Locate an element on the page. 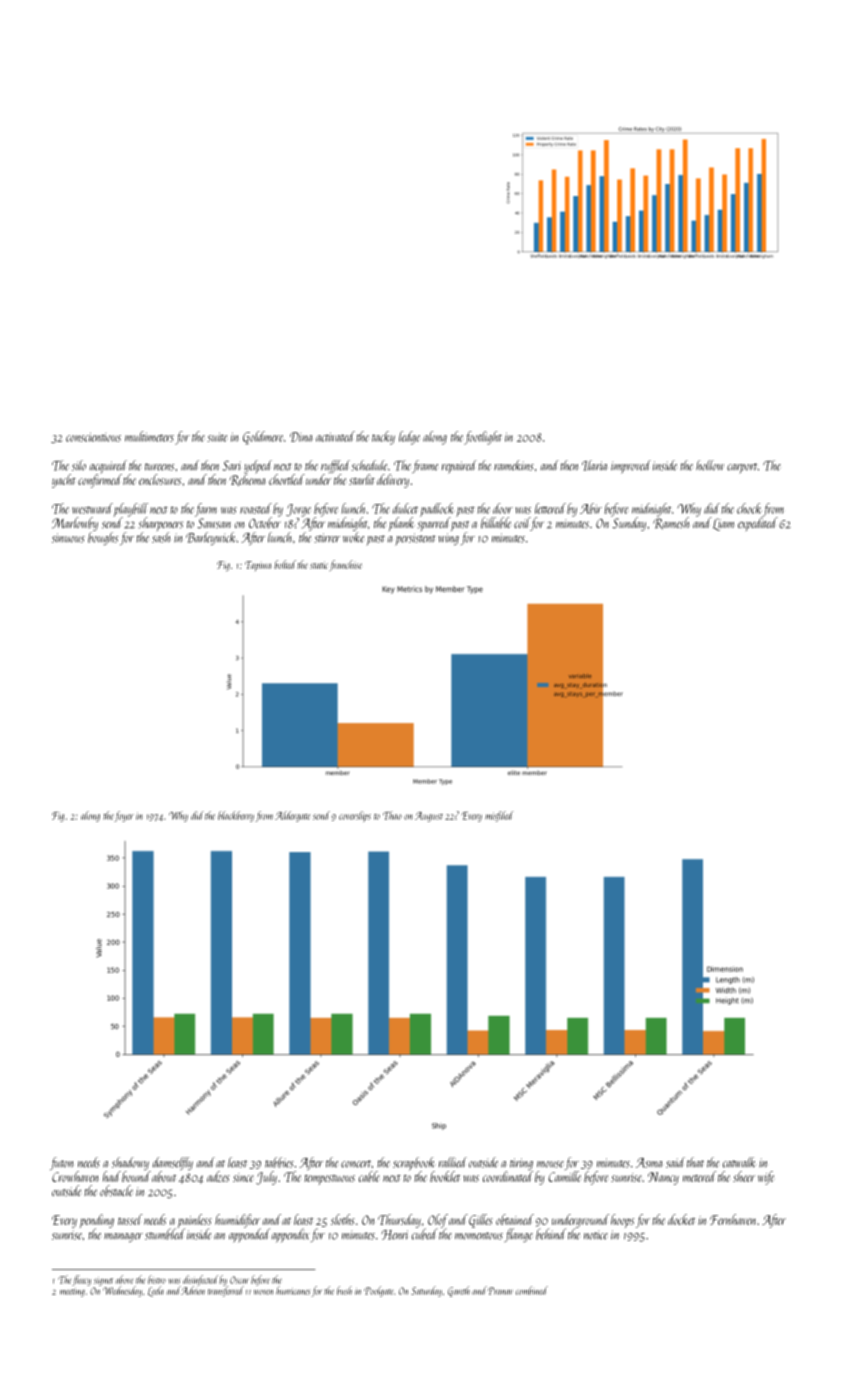 This page has width=849, height=1400. mouse is located at coordinates (550, 1164).
